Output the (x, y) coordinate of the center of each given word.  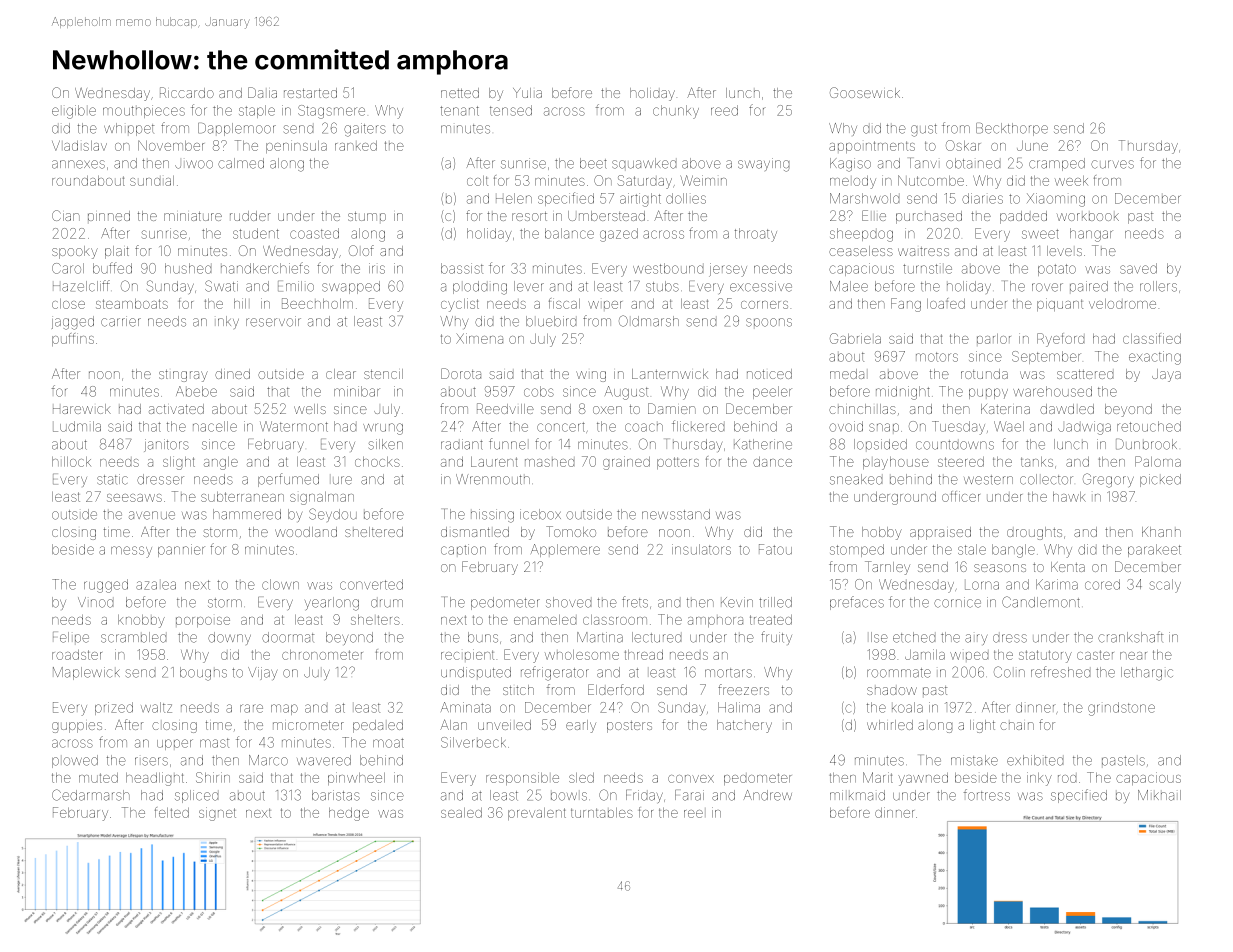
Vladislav (79, 145)
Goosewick (865, 92)
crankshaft (1130, 637)
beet (593, 163)
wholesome (582, 655)
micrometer (308, 725)
